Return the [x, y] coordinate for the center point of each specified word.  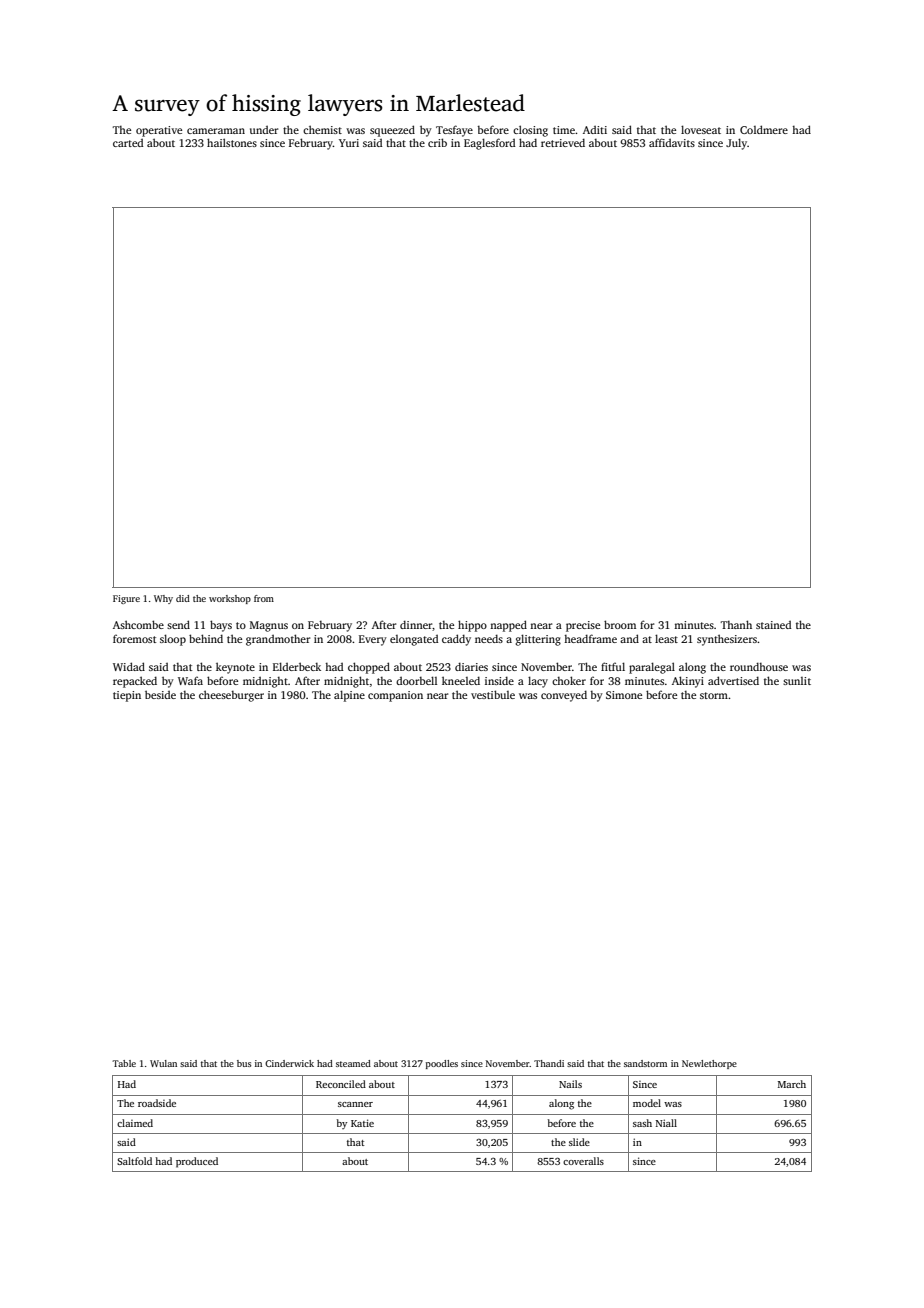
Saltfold [134, 1161]
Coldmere [764, 129]
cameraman [216, 131]
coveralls [583, 1161]
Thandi [549, 1063]
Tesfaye [454, 131]
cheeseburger [231, 696]
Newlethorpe [709, 1064]
